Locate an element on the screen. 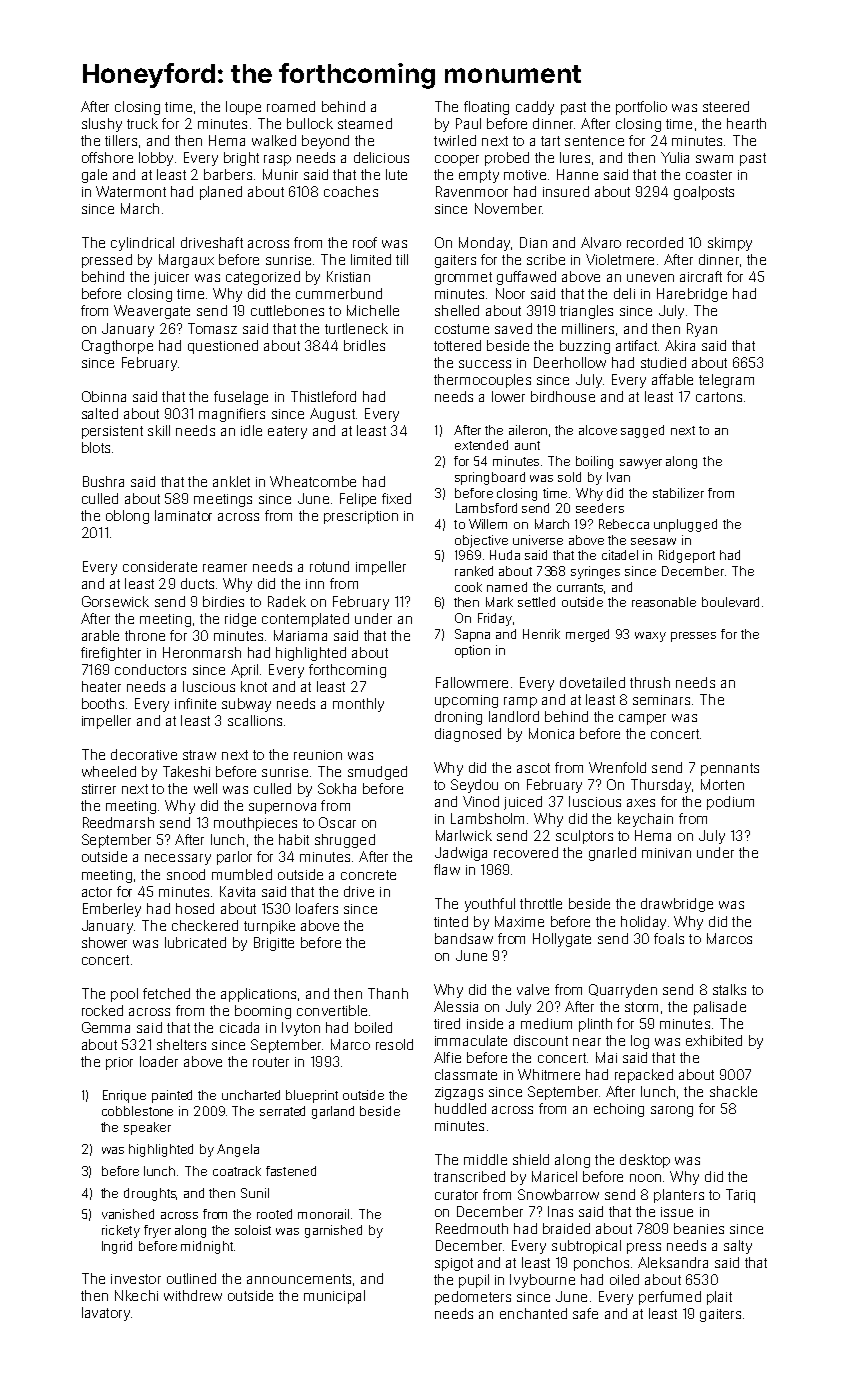 This screenshot has width=849, height=1400. ramp is located at coordinates (520, 702).
